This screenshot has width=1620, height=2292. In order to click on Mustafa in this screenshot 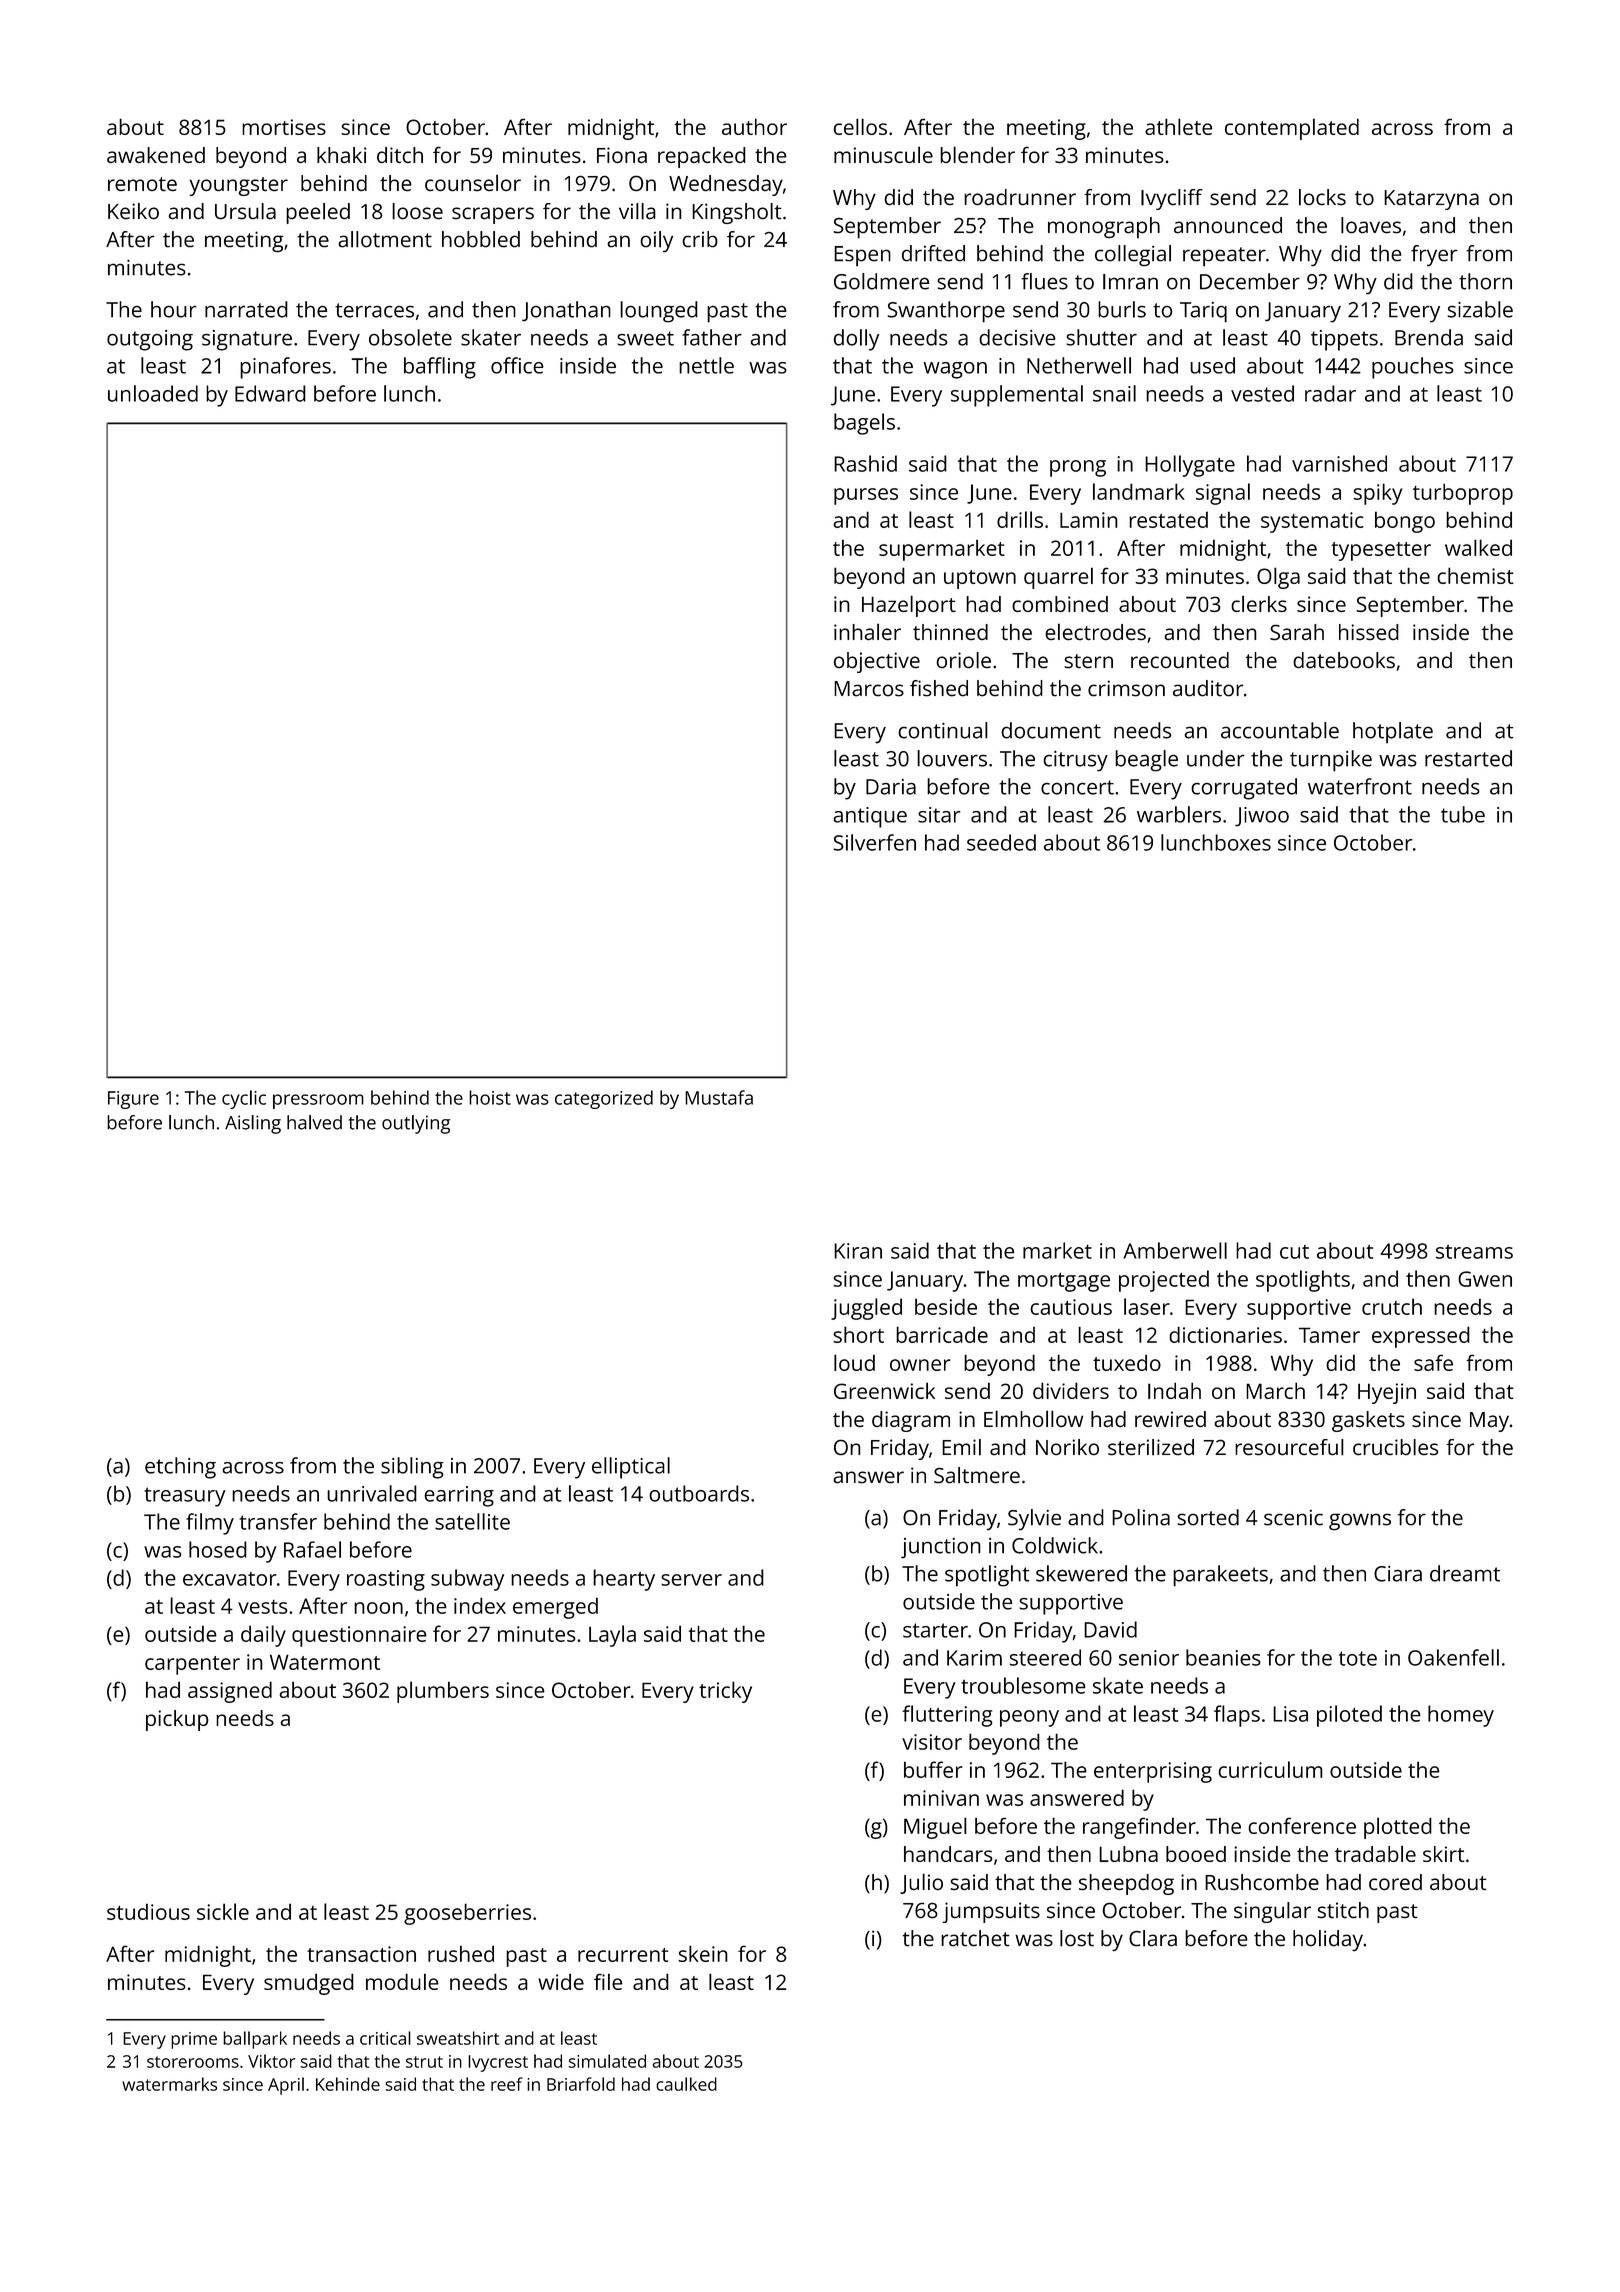, I will do `click(719, 1097)`.
